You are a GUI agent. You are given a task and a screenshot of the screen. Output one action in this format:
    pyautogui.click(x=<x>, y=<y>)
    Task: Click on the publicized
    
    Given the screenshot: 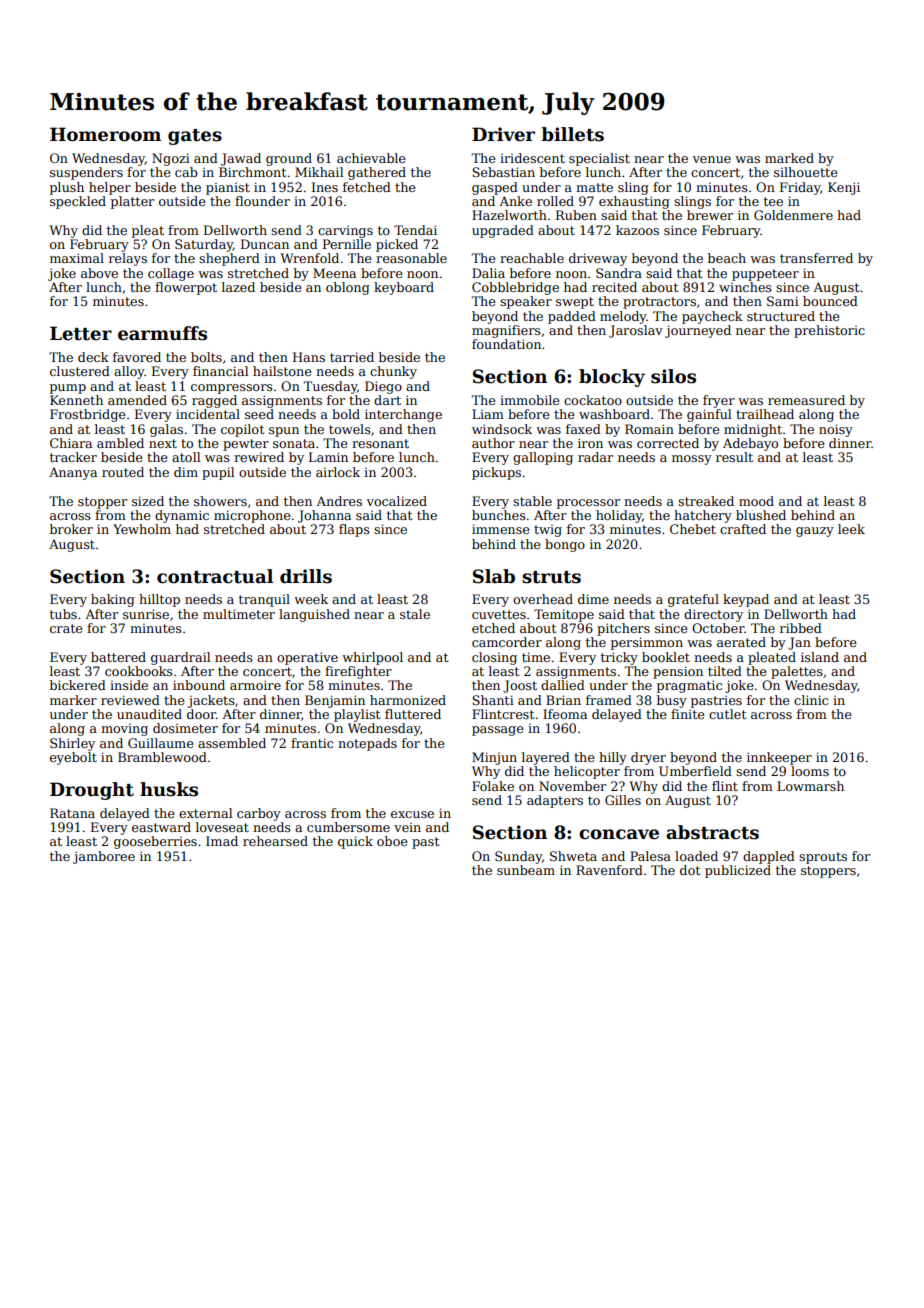 What is the action you would take?
    pyautogui.click(x=738, y=871)
